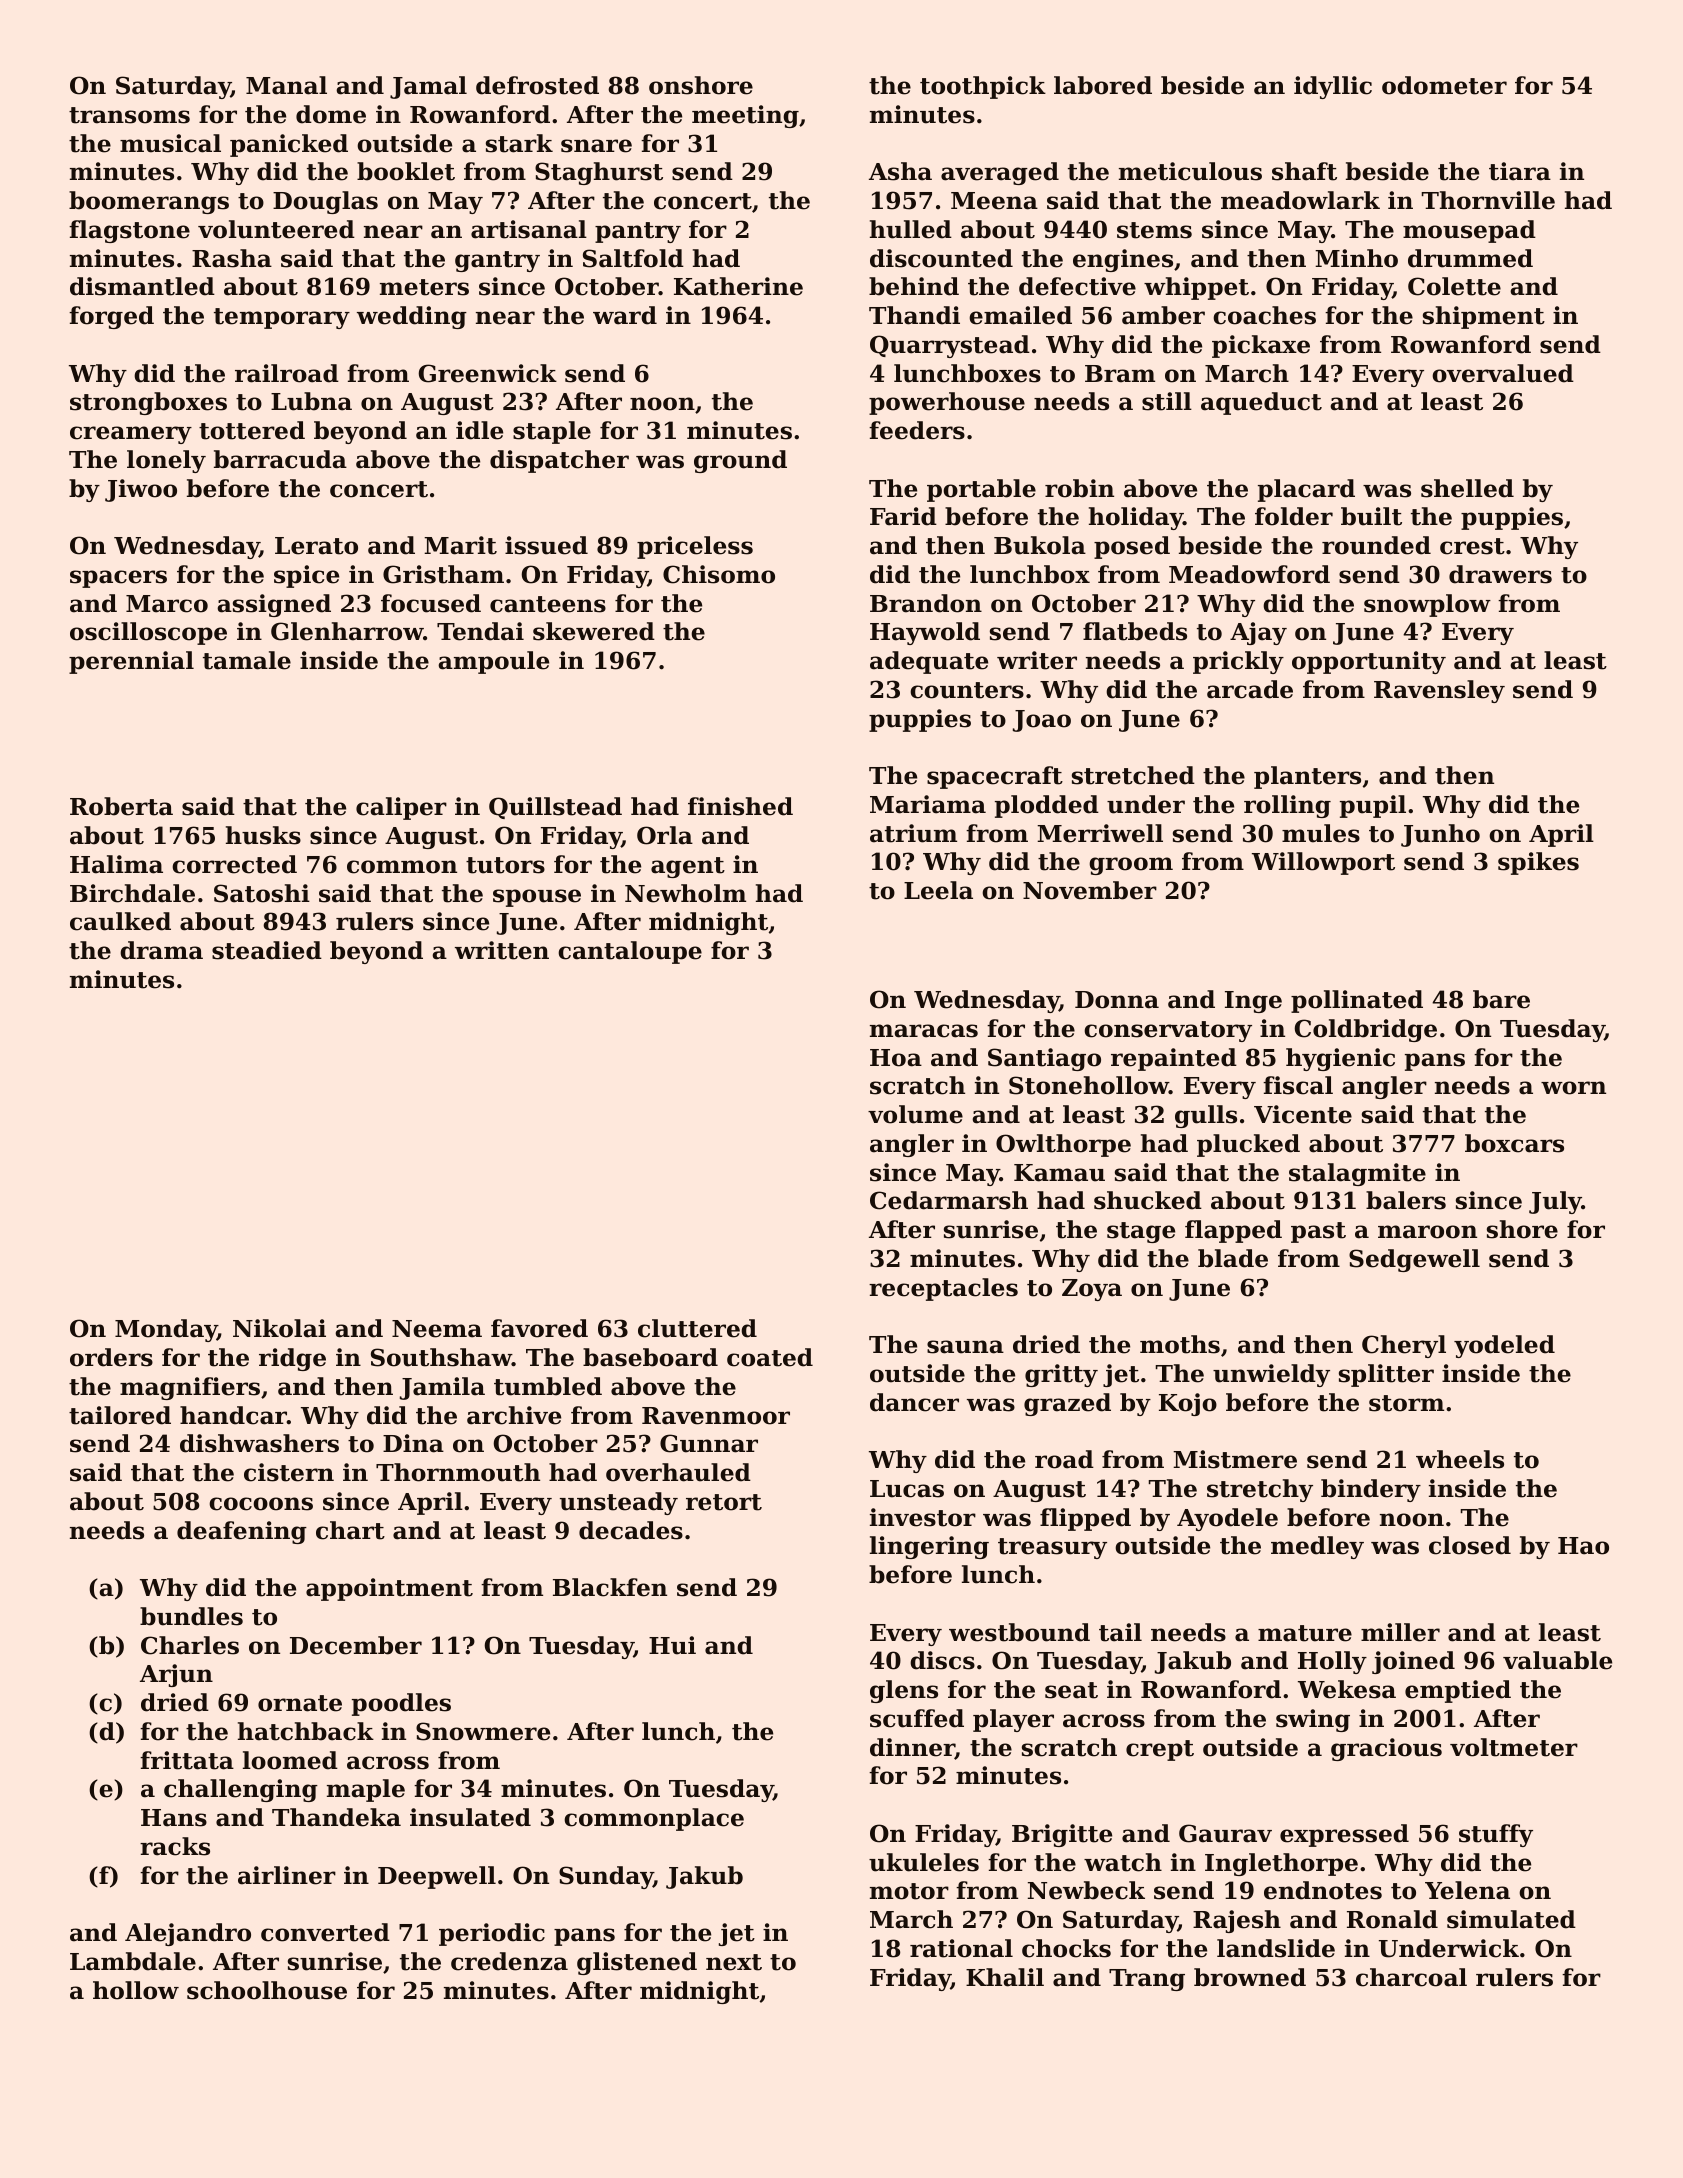 The width and height of the image is (1683, 2178). Describe the element at coordinates (983, 87) in the image. I see `toothpick` at that location.
